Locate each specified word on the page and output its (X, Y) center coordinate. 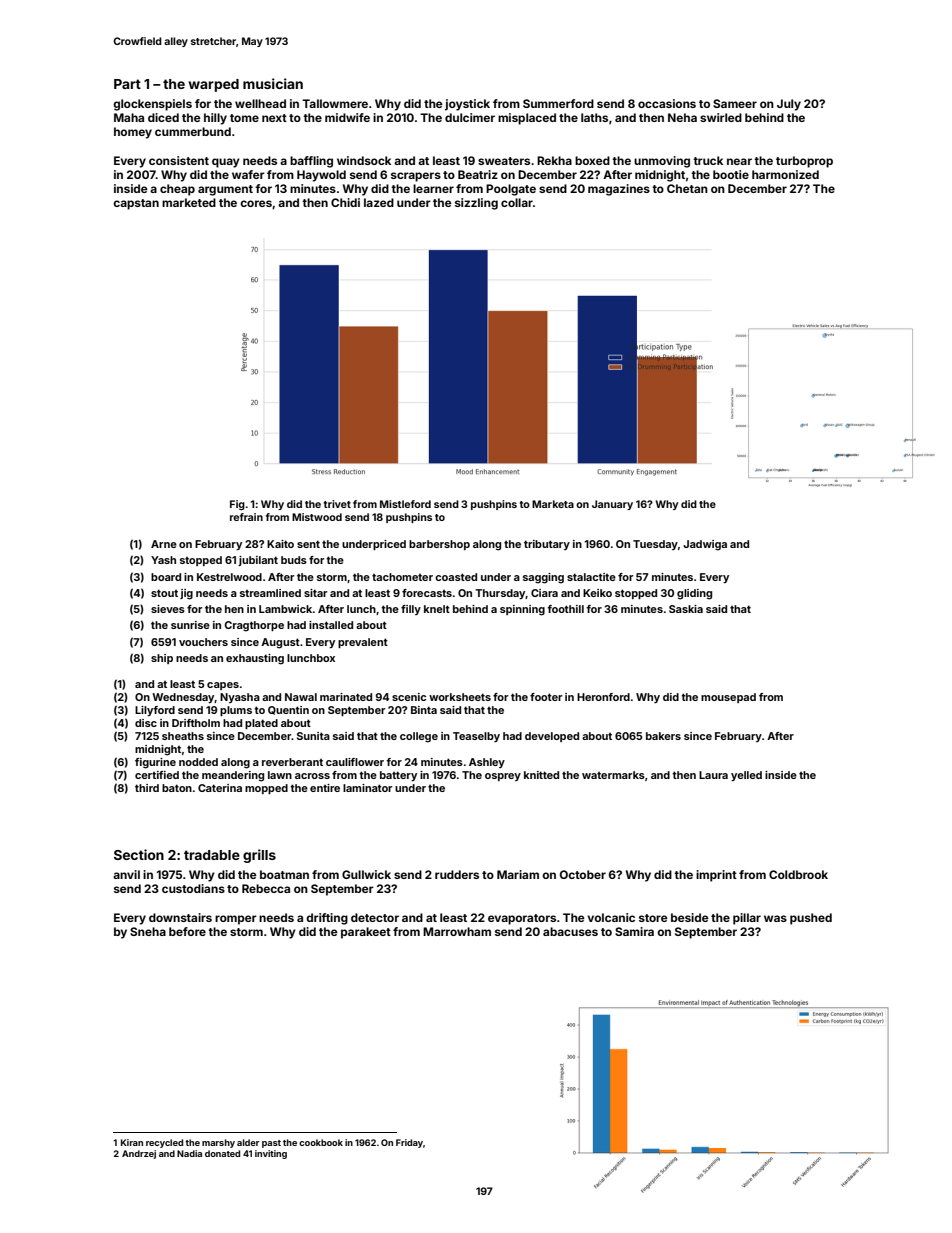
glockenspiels (152, 105)
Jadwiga (705, 545)
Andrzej (139, 1154)
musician (273, 83)
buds (294, 560)
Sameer (735, 103)
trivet (337, 504)
